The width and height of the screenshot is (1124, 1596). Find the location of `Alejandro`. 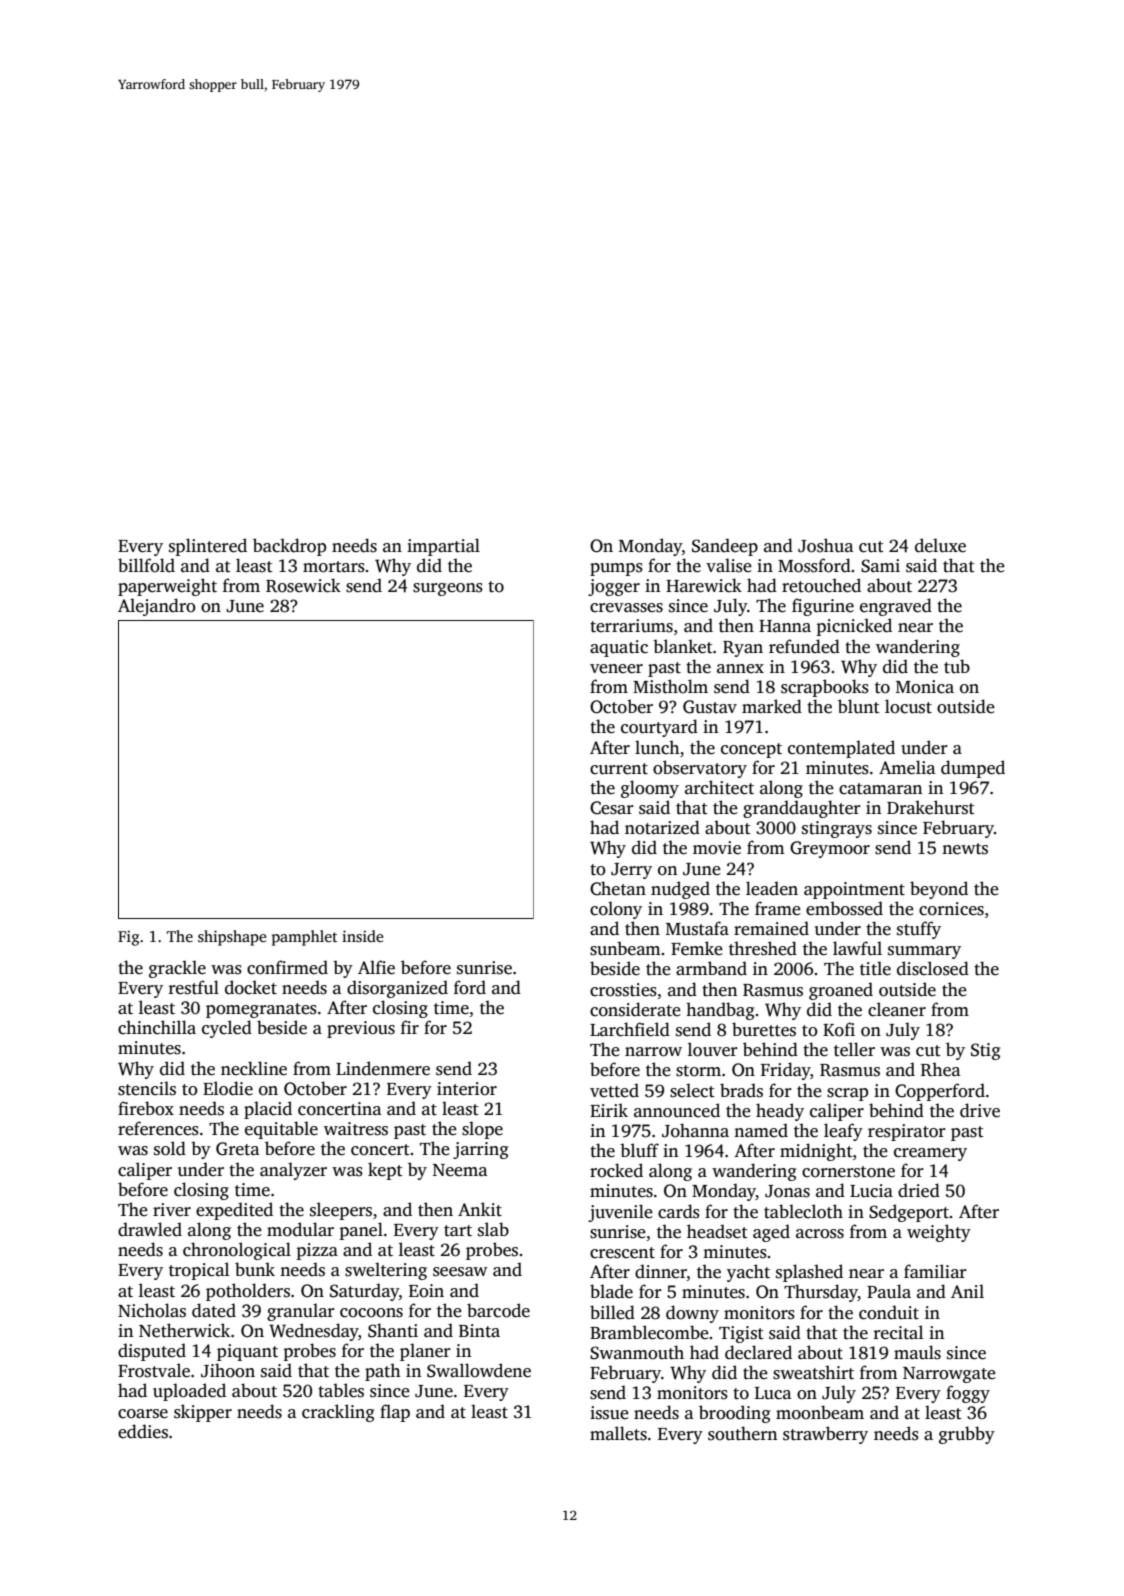

Alejandro is located at coordinates (157, 607).
